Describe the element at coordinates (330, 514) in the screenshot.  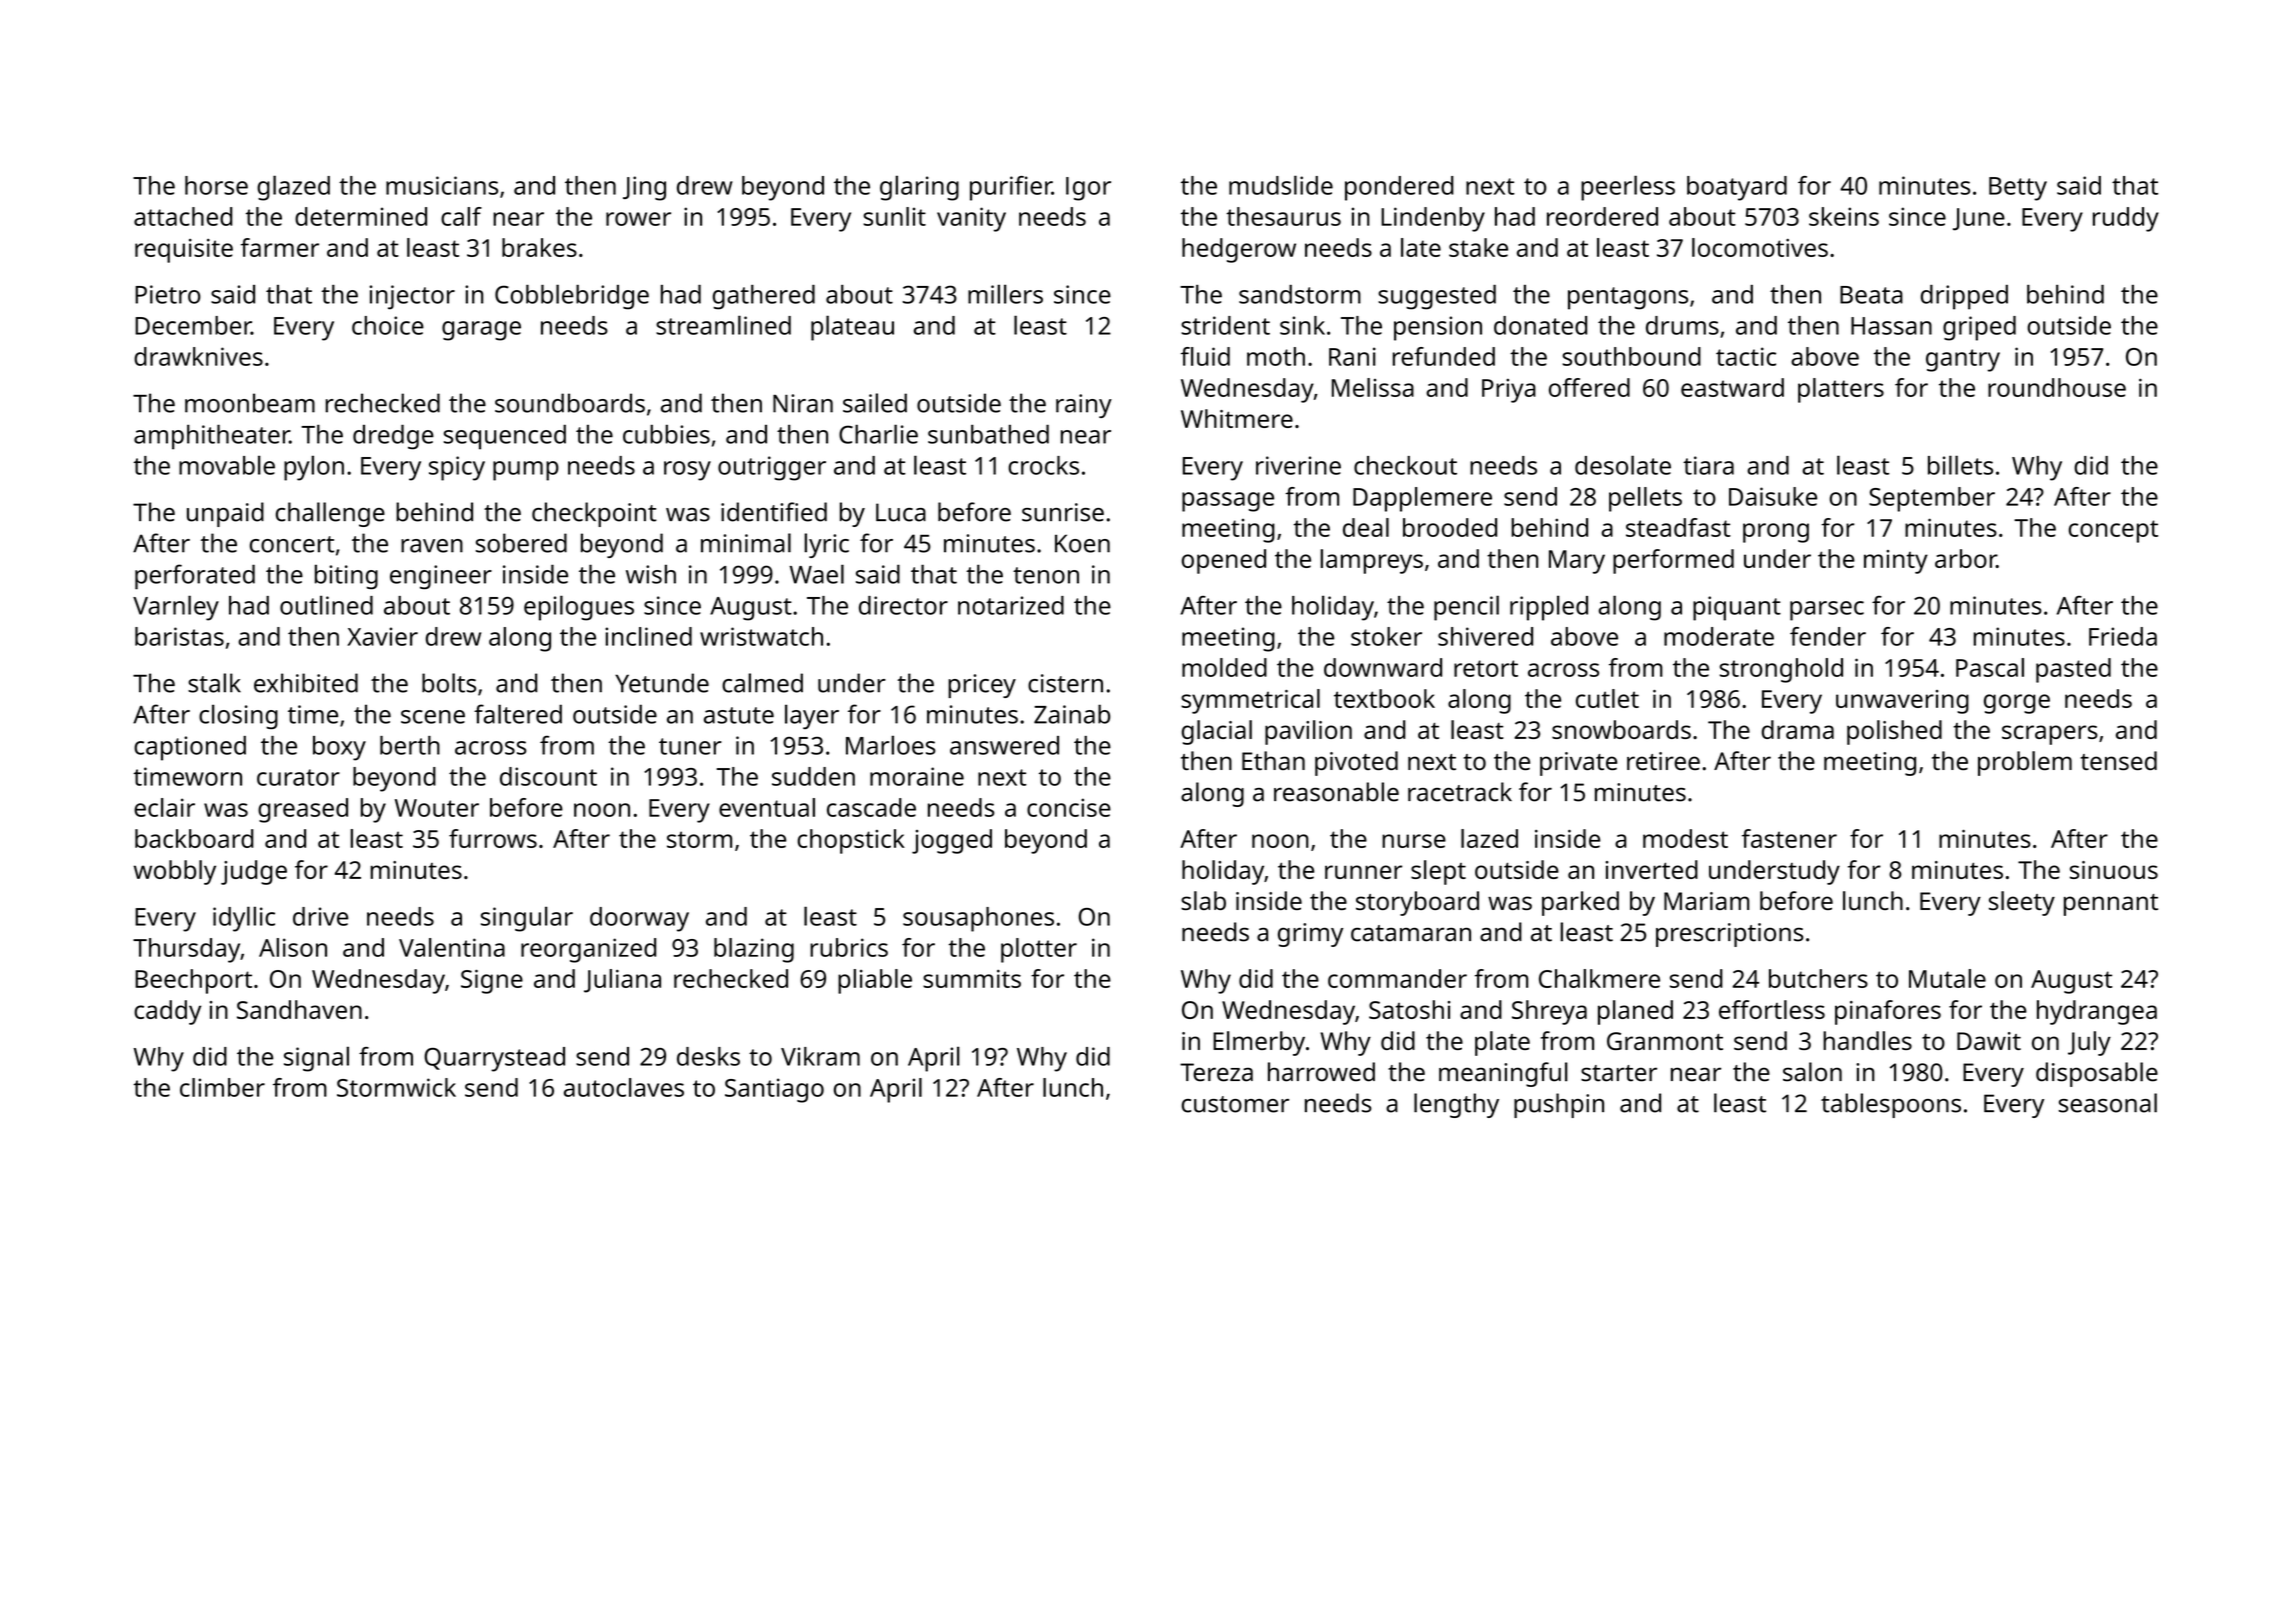
I see `challenge` at that location.
